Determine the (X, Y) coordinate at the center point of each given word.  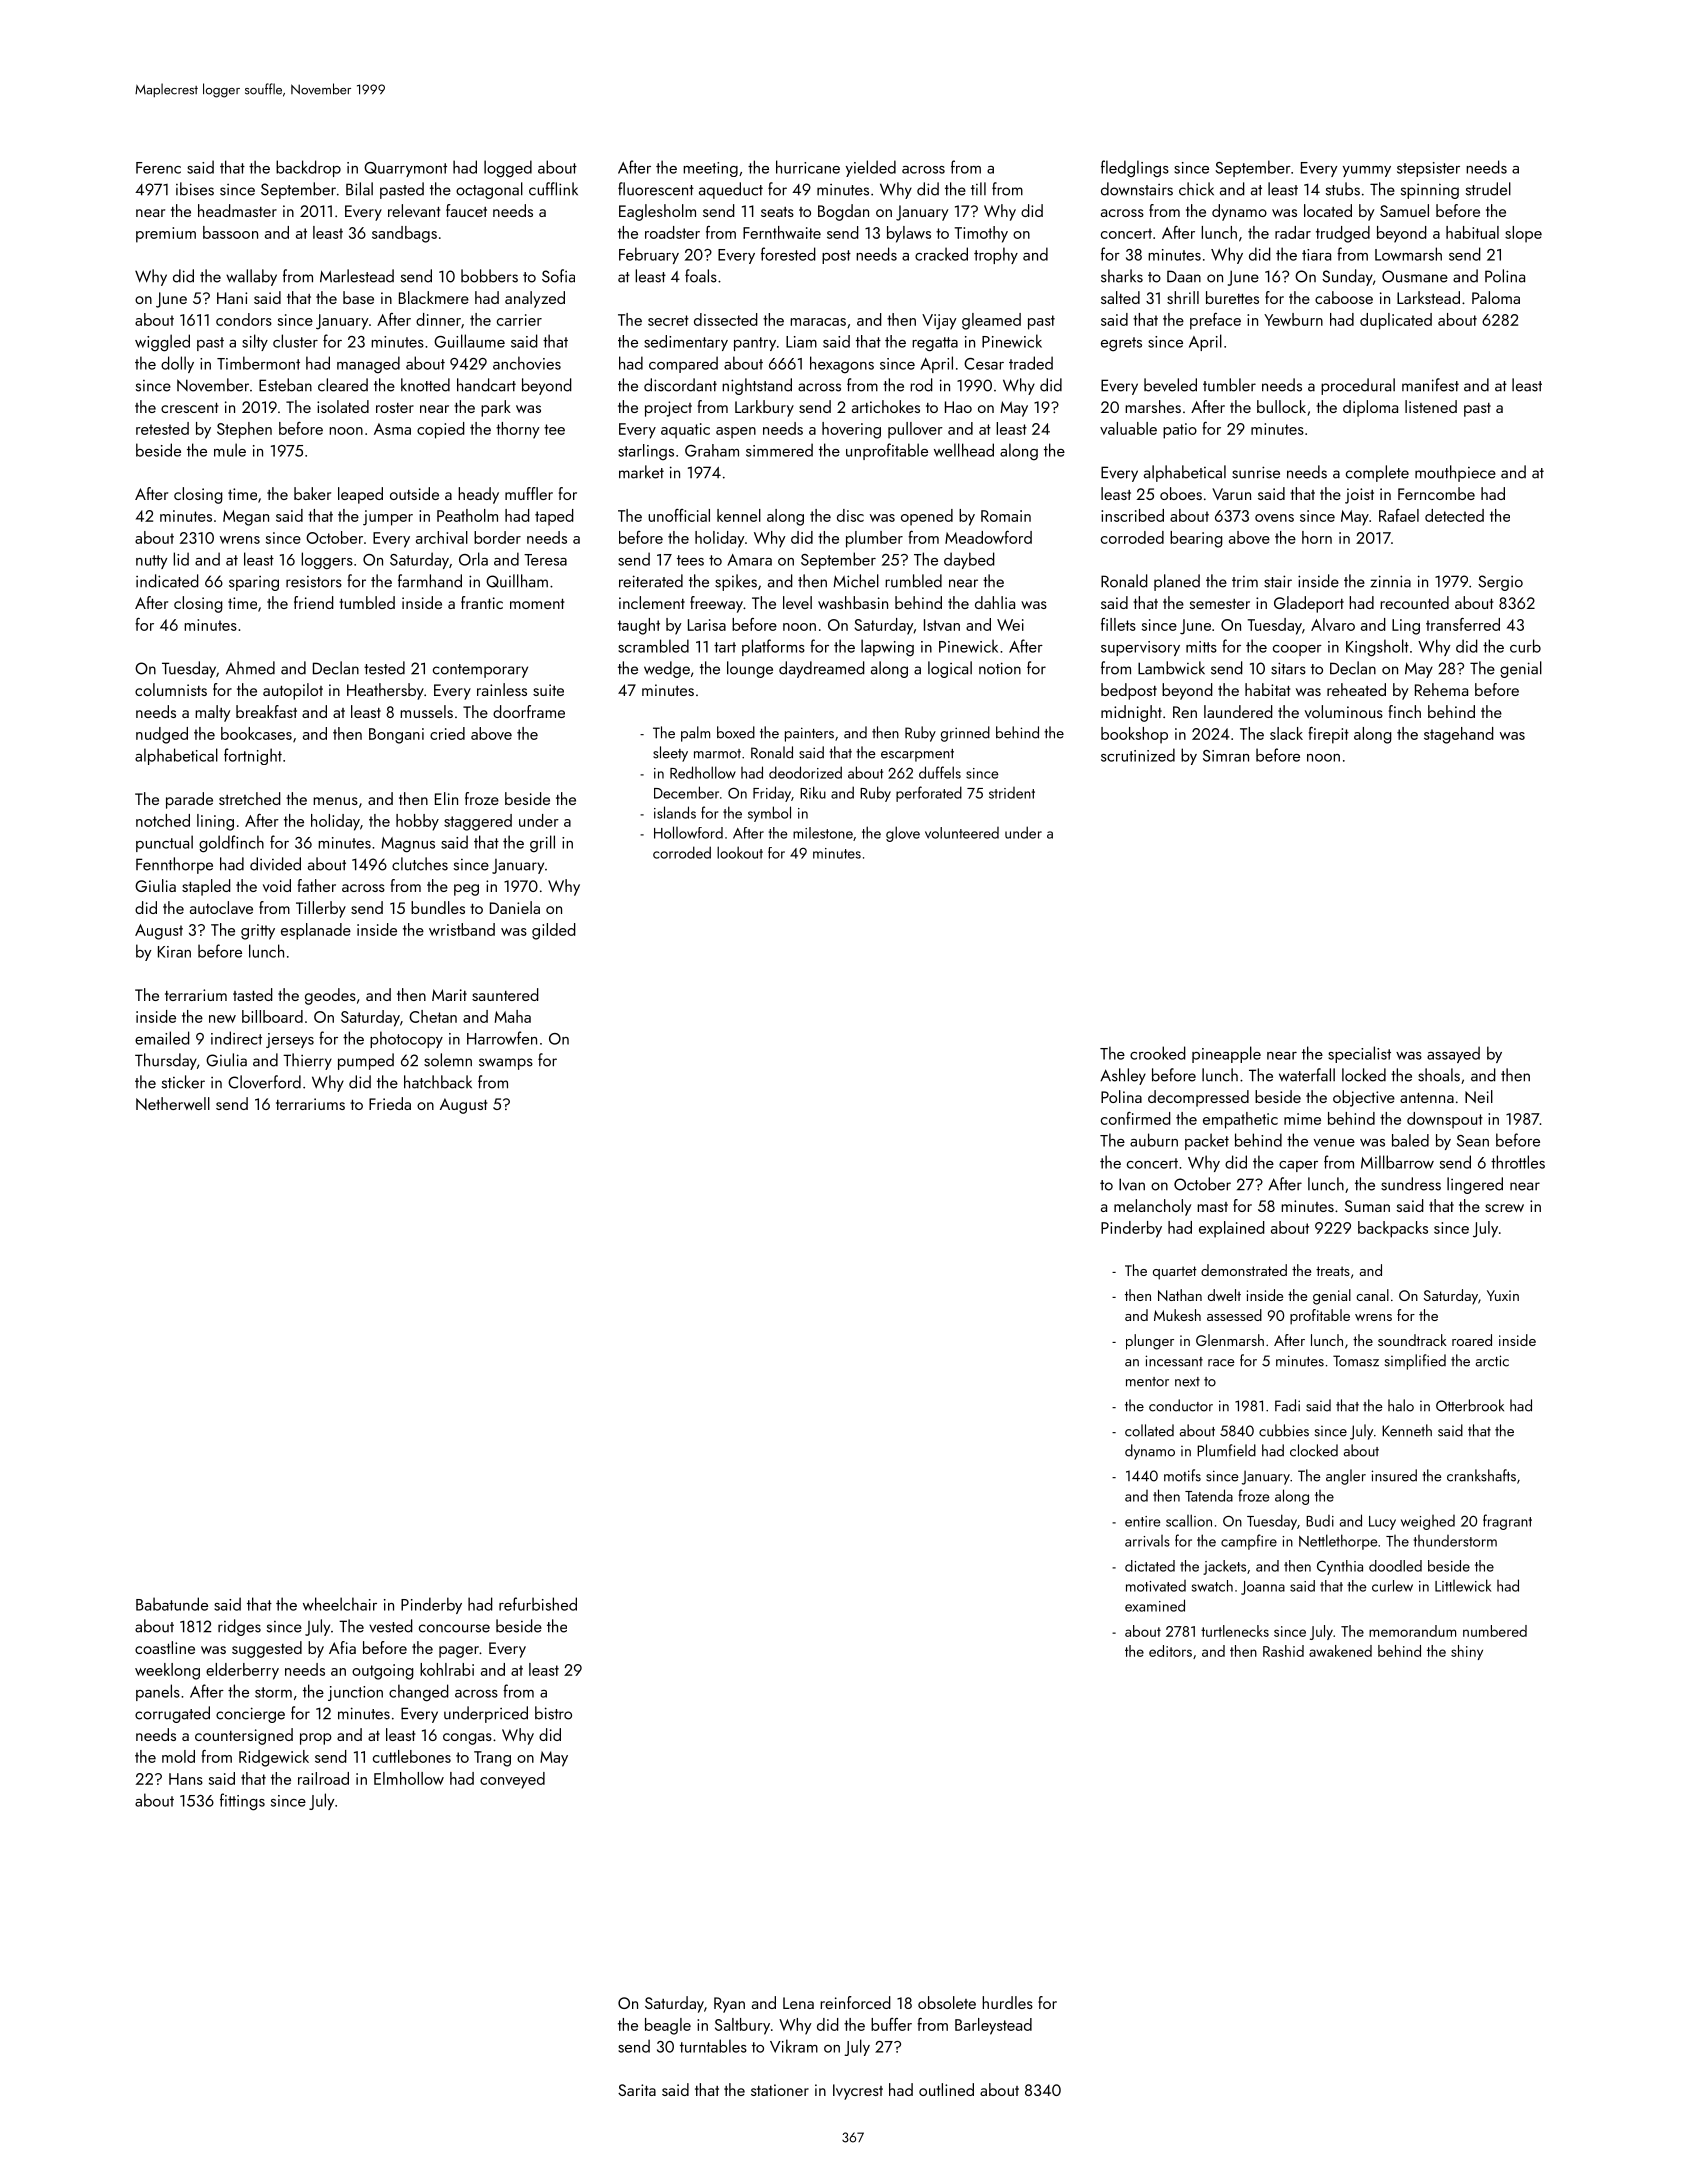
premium (166, 235)
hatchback (438, 1082)
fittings (242, 1802)
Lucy (1382, 1523)
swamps (506, 1064)
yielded (871, 168)
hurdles (1007, 2002)
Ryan (729, 2005)
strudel (1488, 189)
